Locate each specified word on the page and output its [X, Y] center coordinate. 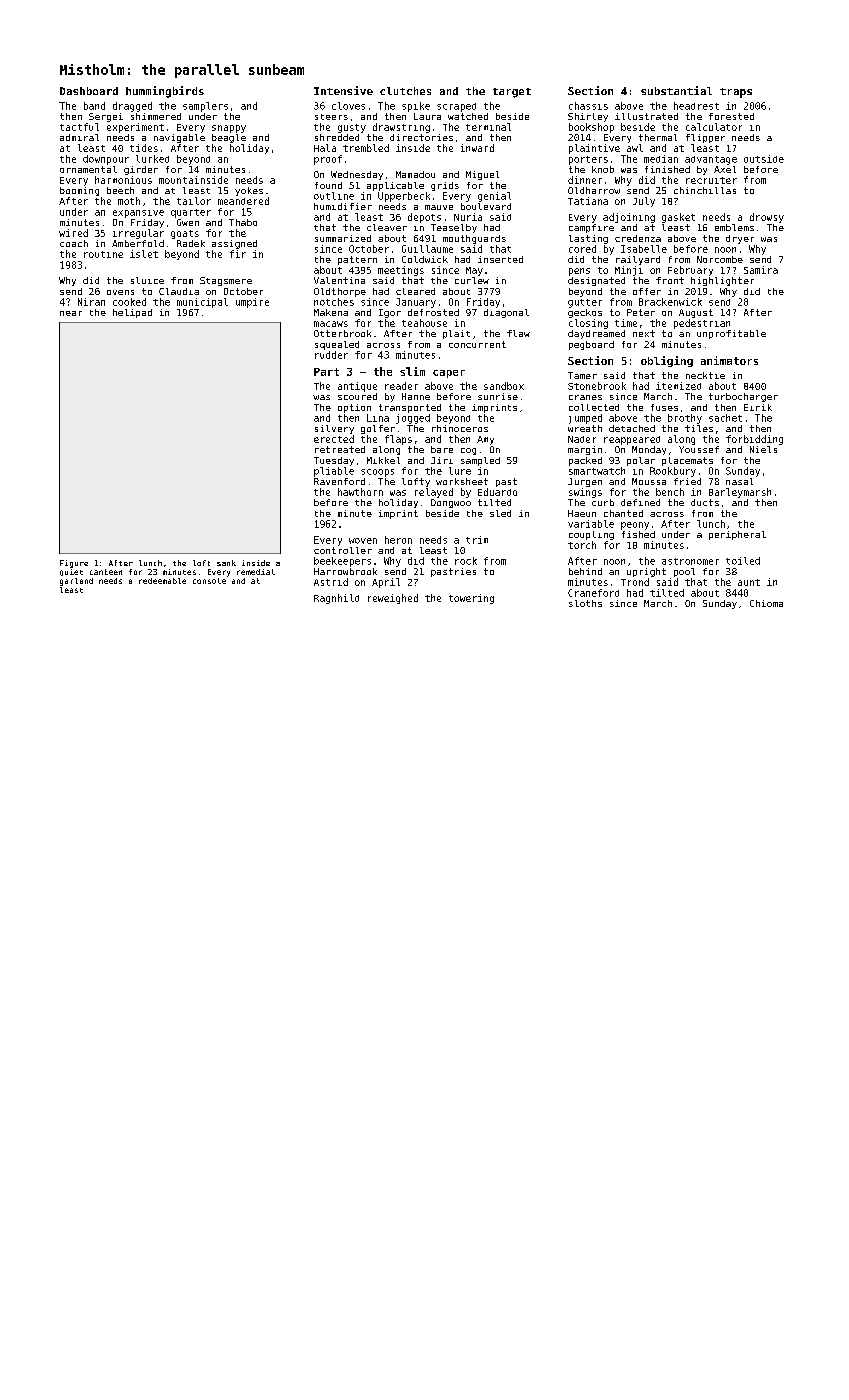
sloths [585, 603]
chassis [588, 106]
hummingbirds [165, 92]
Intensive [343, 90]
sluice [147, 280]
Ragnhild [336, 599]
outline [334, 196]
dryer [740, 239]
